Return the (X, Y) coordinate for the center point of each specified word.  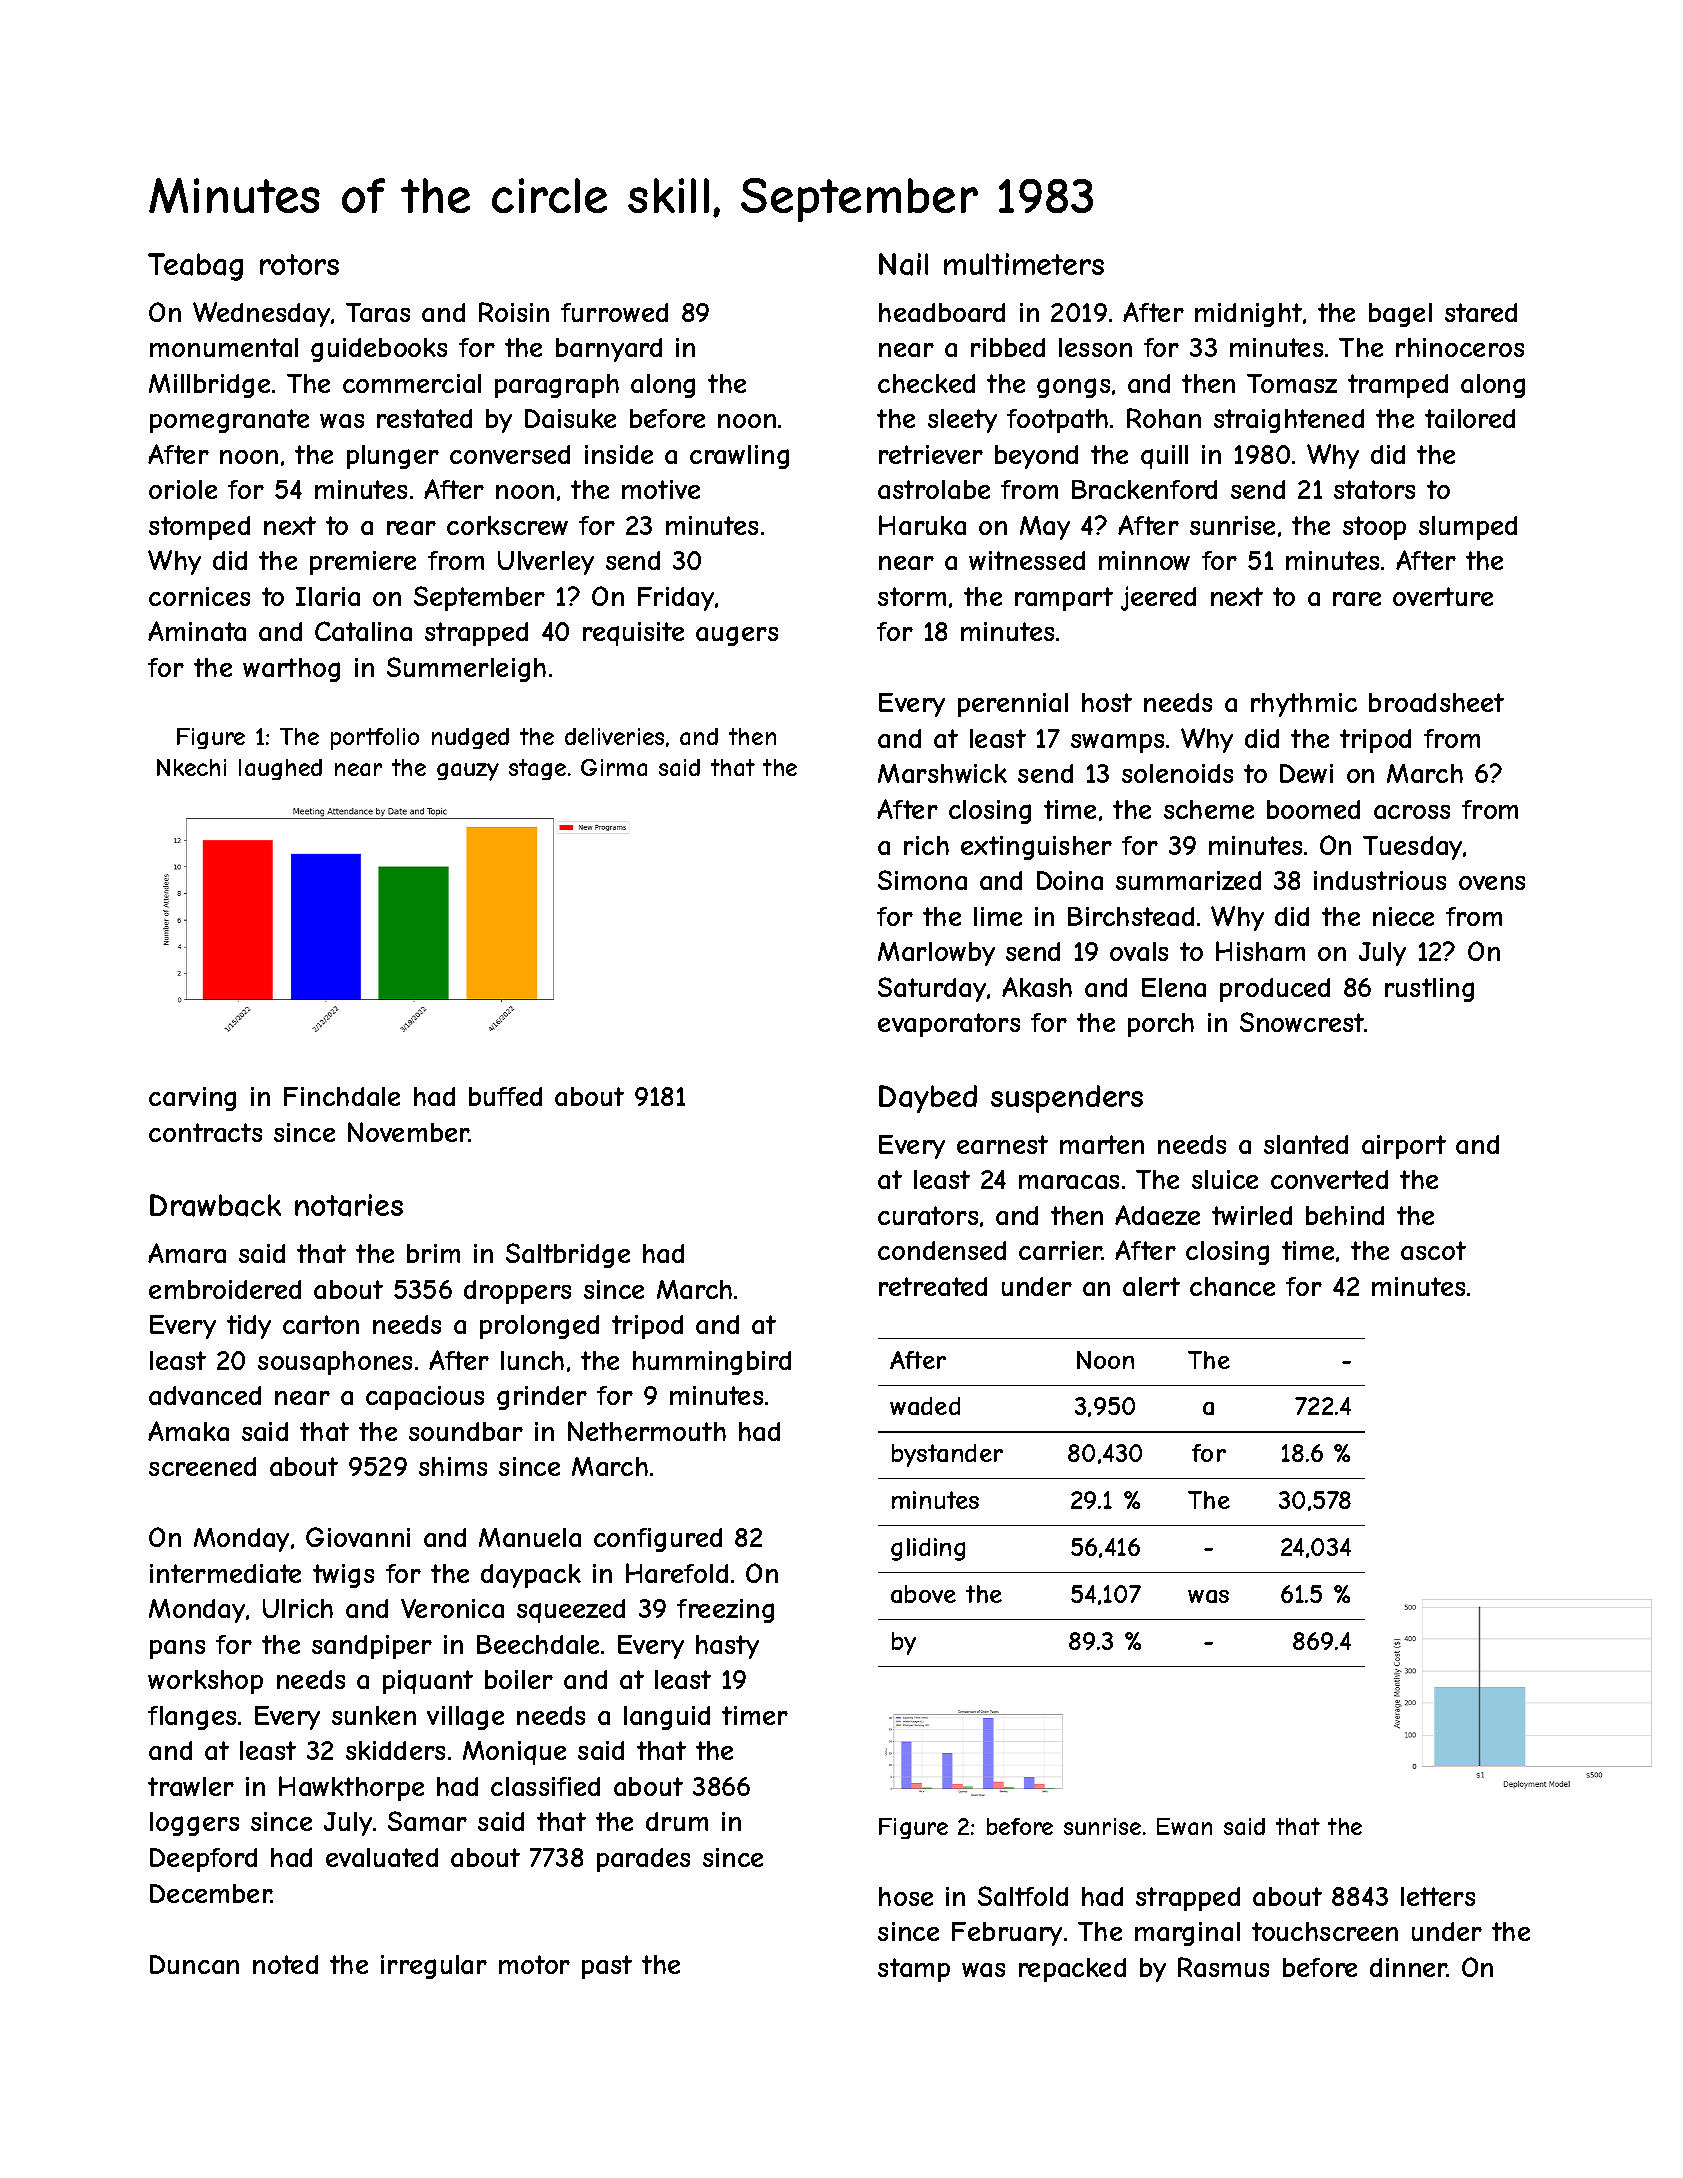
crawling (739, 457)
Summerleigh (466, 669)
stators (1374, 489)
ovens (1492, 883)
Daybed (928, 1099)
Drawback (215, 1205)
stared (1481, 312)
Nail (903, 264)
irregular (434, 1967)
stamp (914, 1970)
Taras (378, 312)
